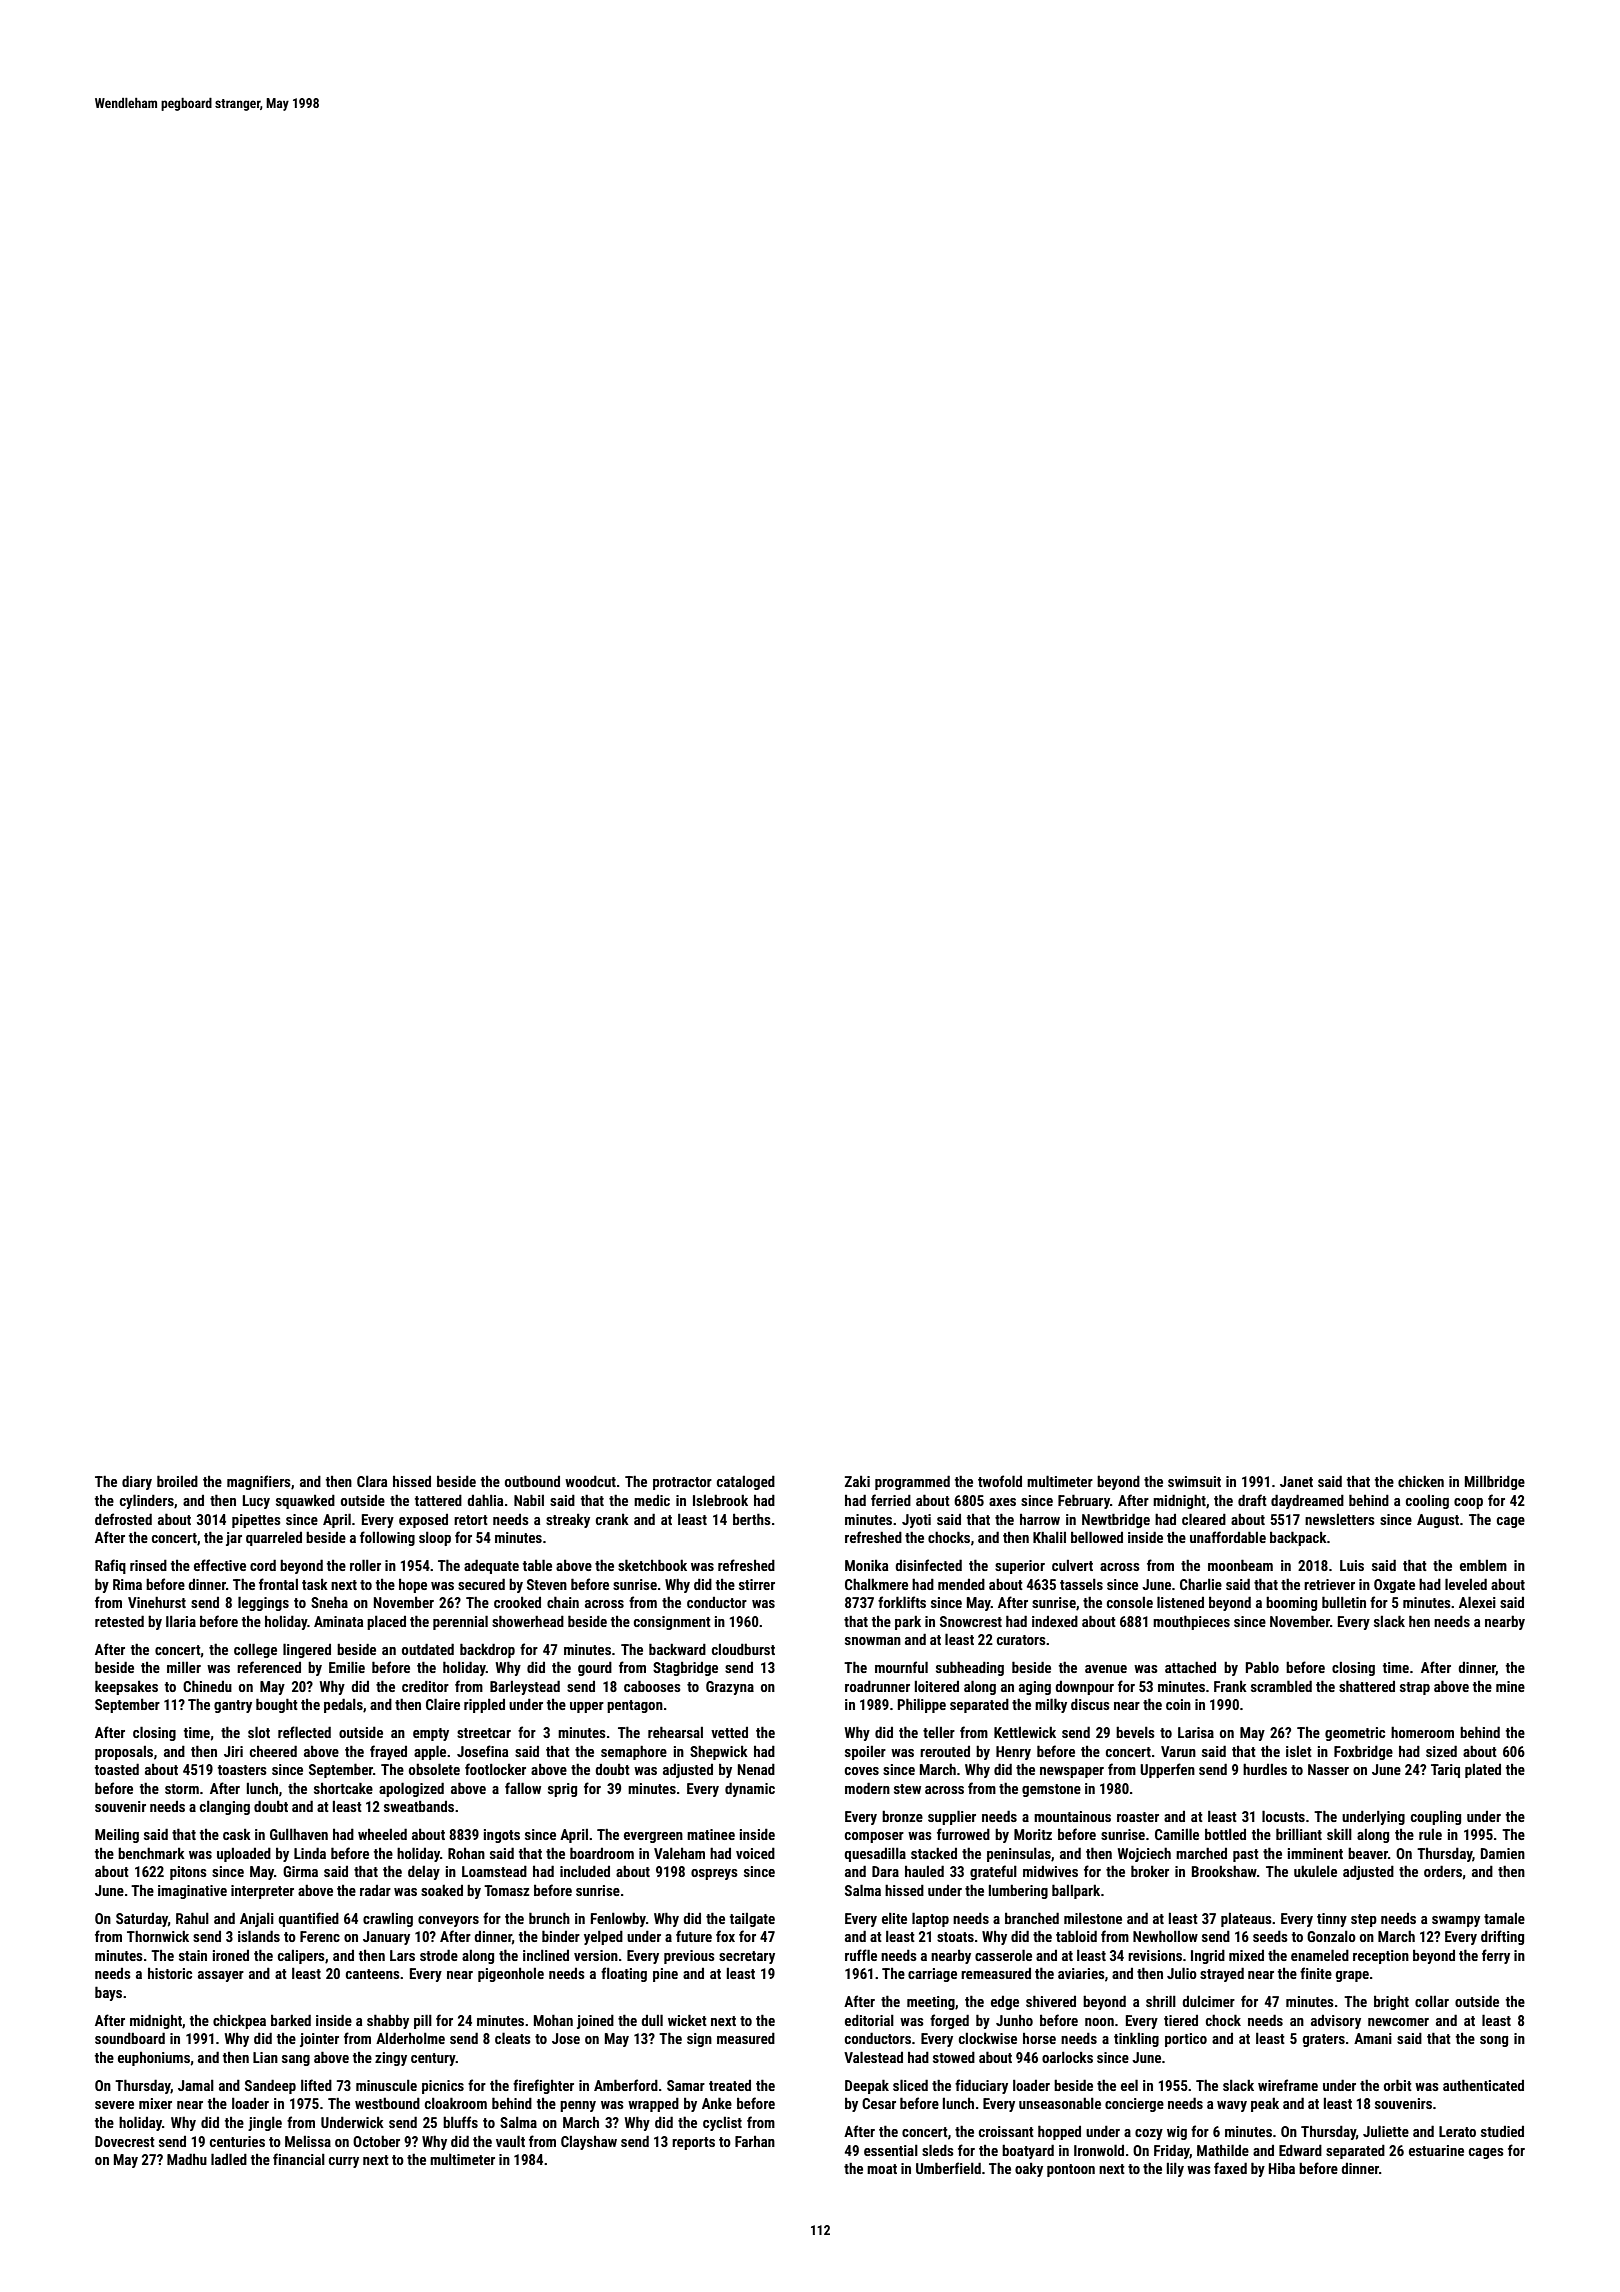 This page has width=1620, height=2292. I want to click on Millbridge, so click(1495, 1482).
